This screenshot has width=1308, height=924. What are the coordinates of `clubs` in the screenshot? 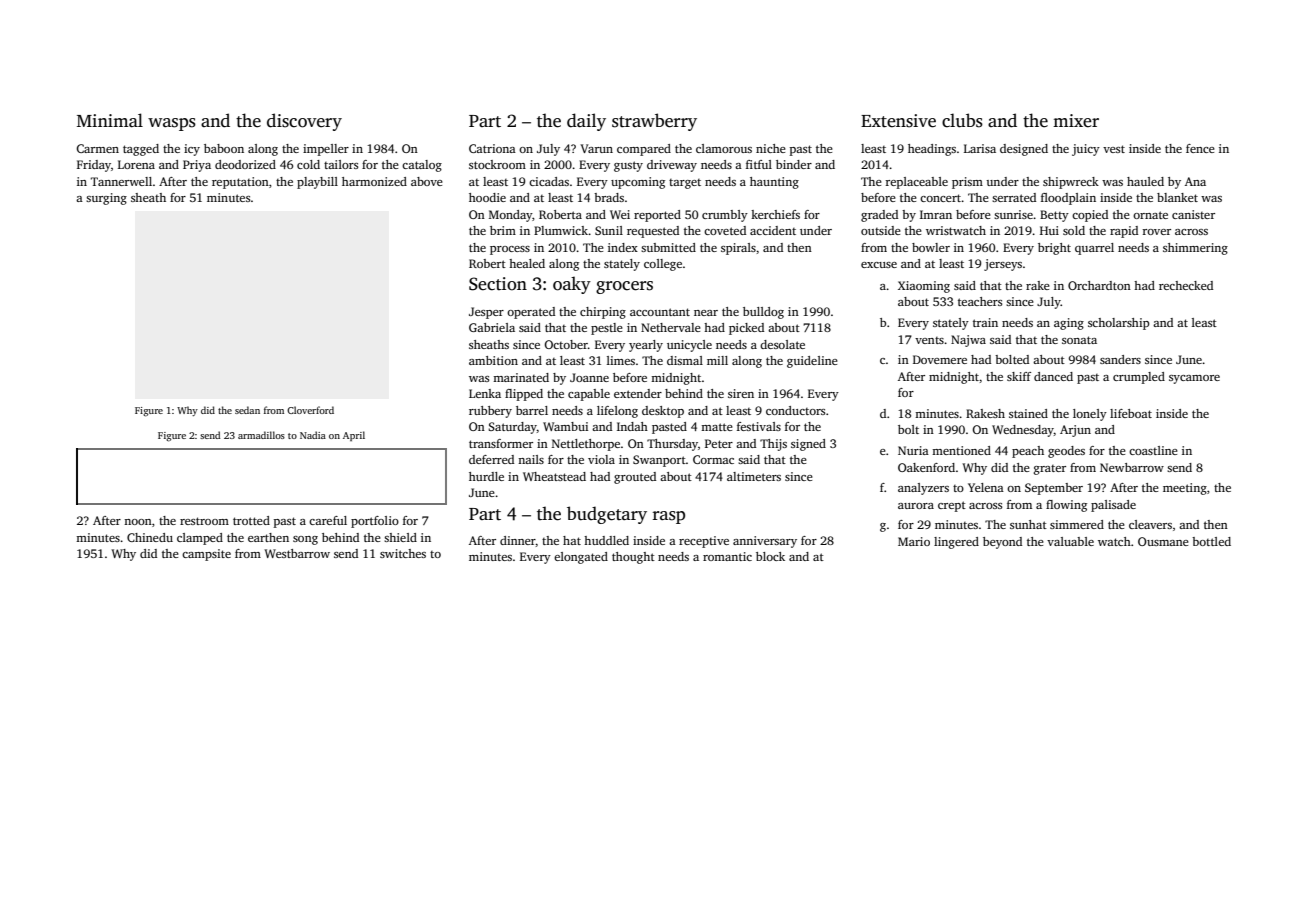 It's located at (962, 120).
